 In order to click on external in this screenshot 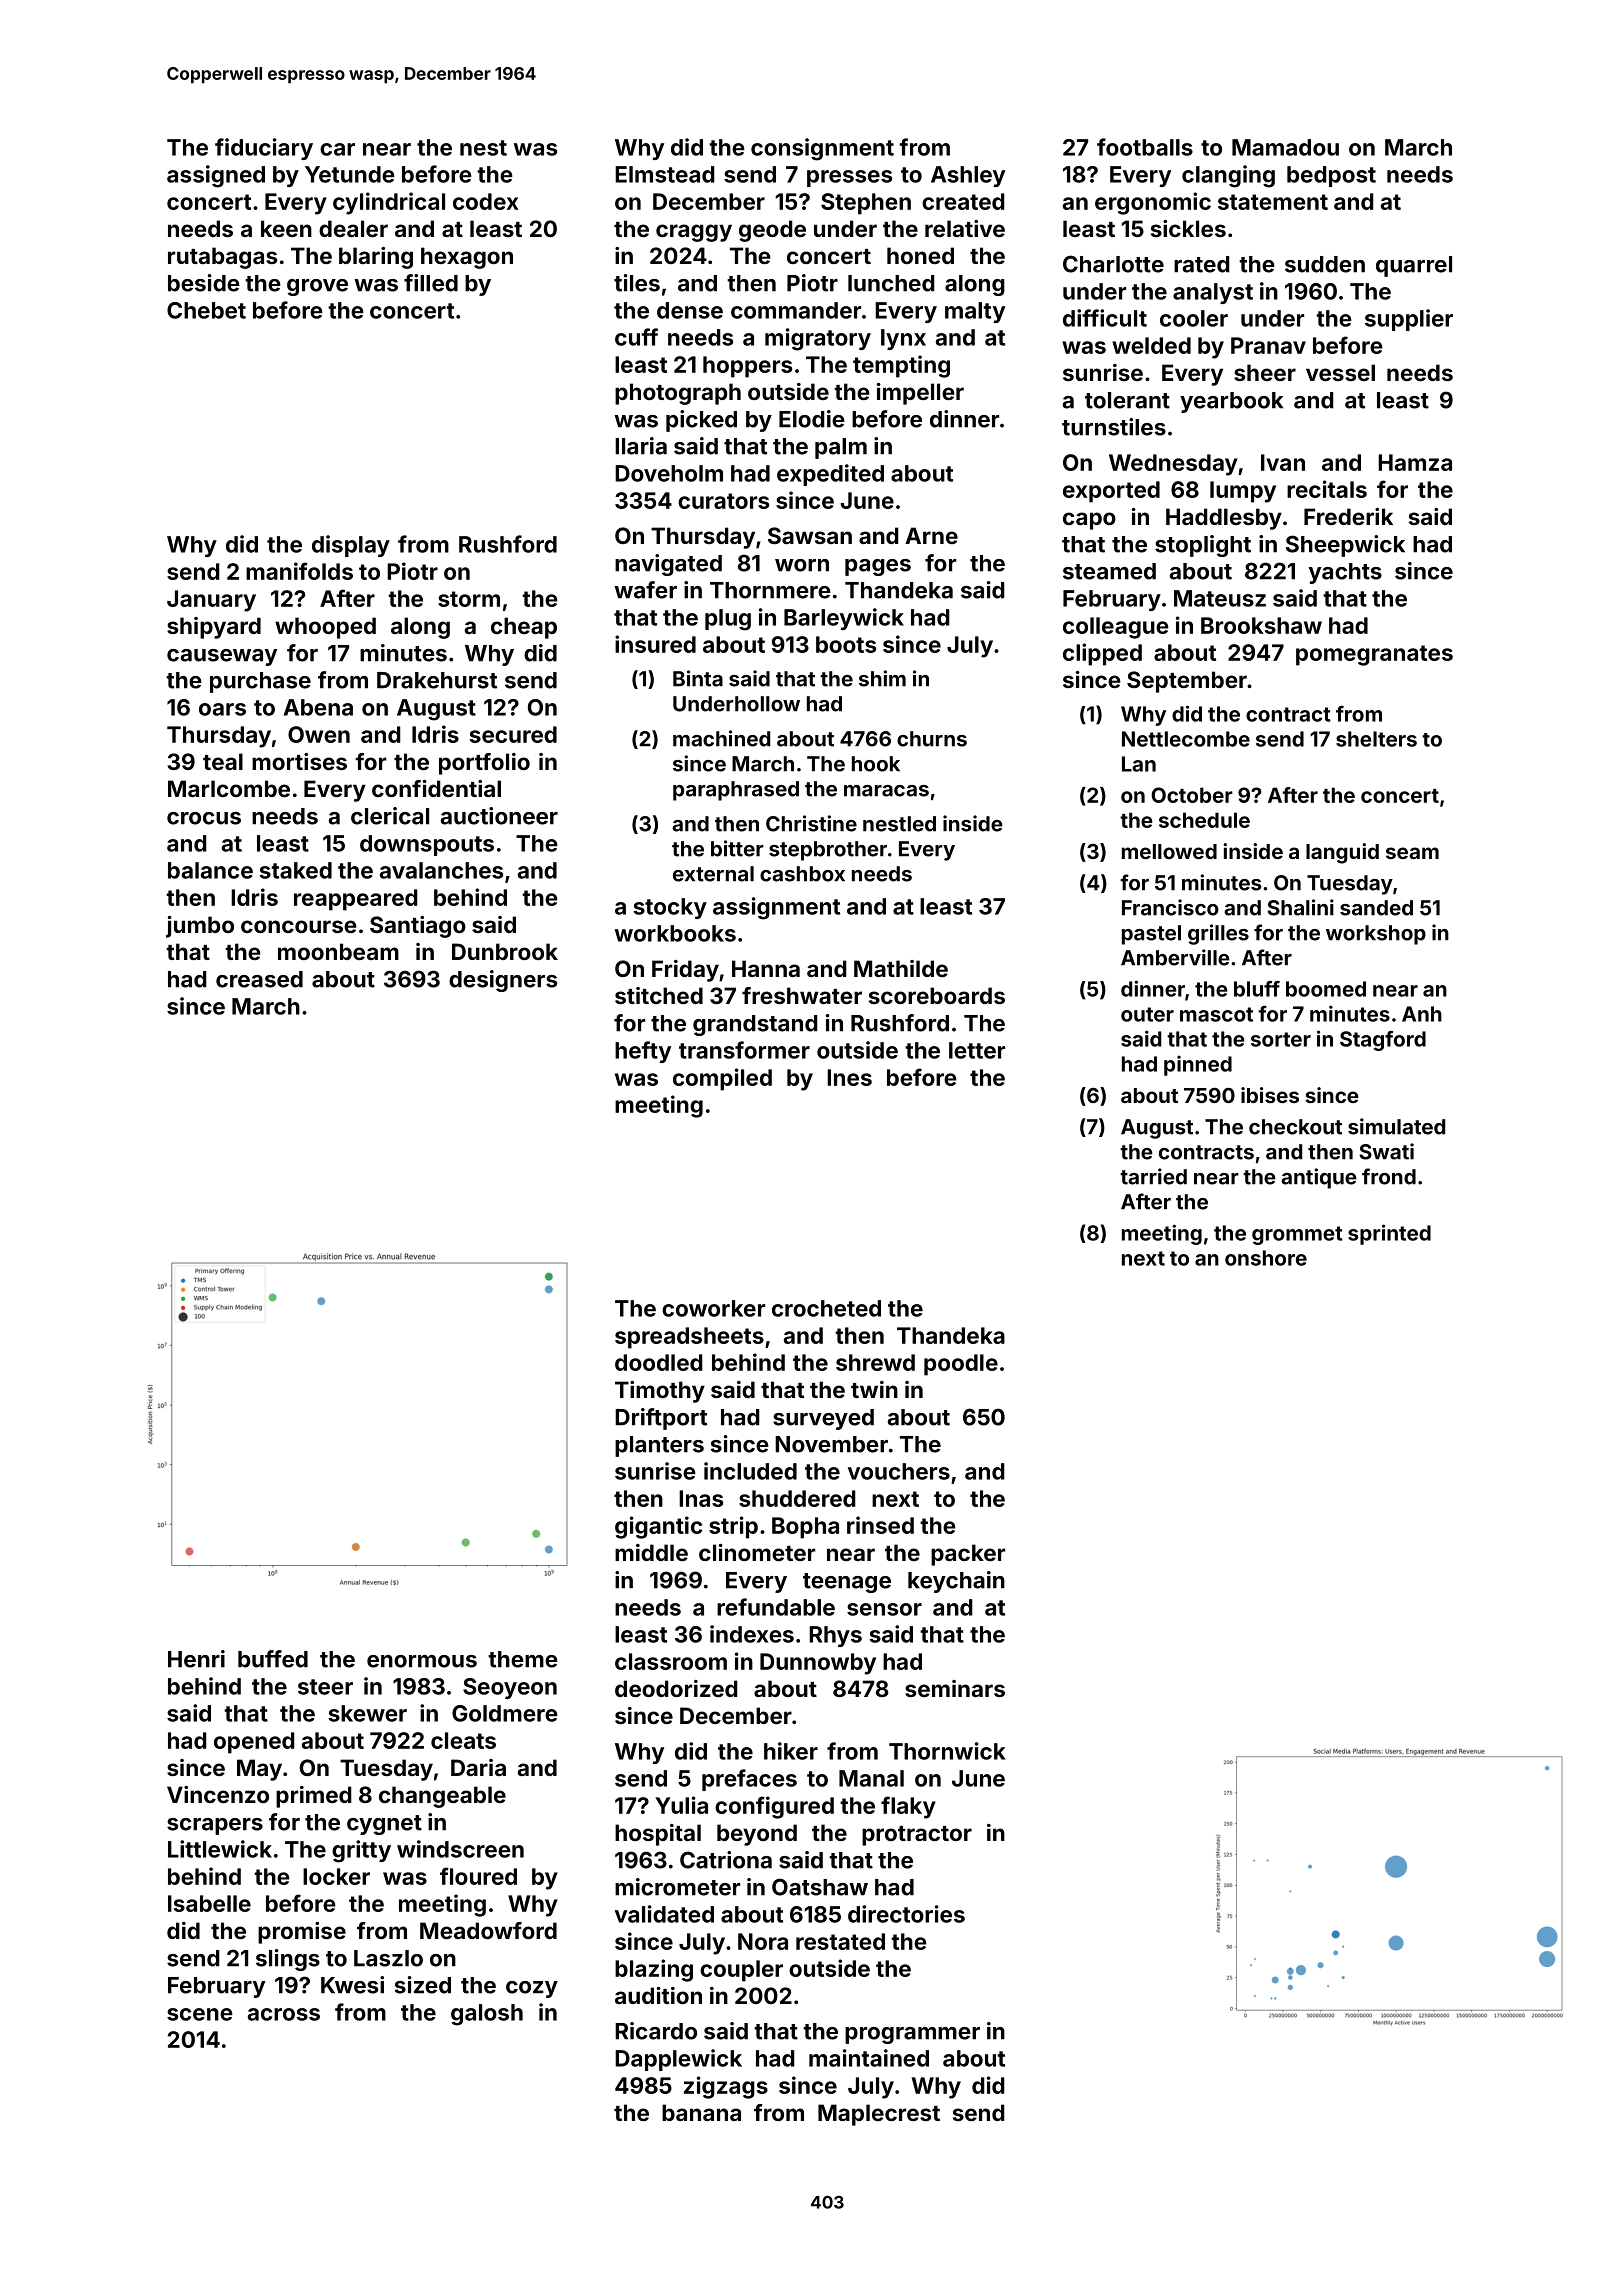, I will do `click(713, 874)`.
